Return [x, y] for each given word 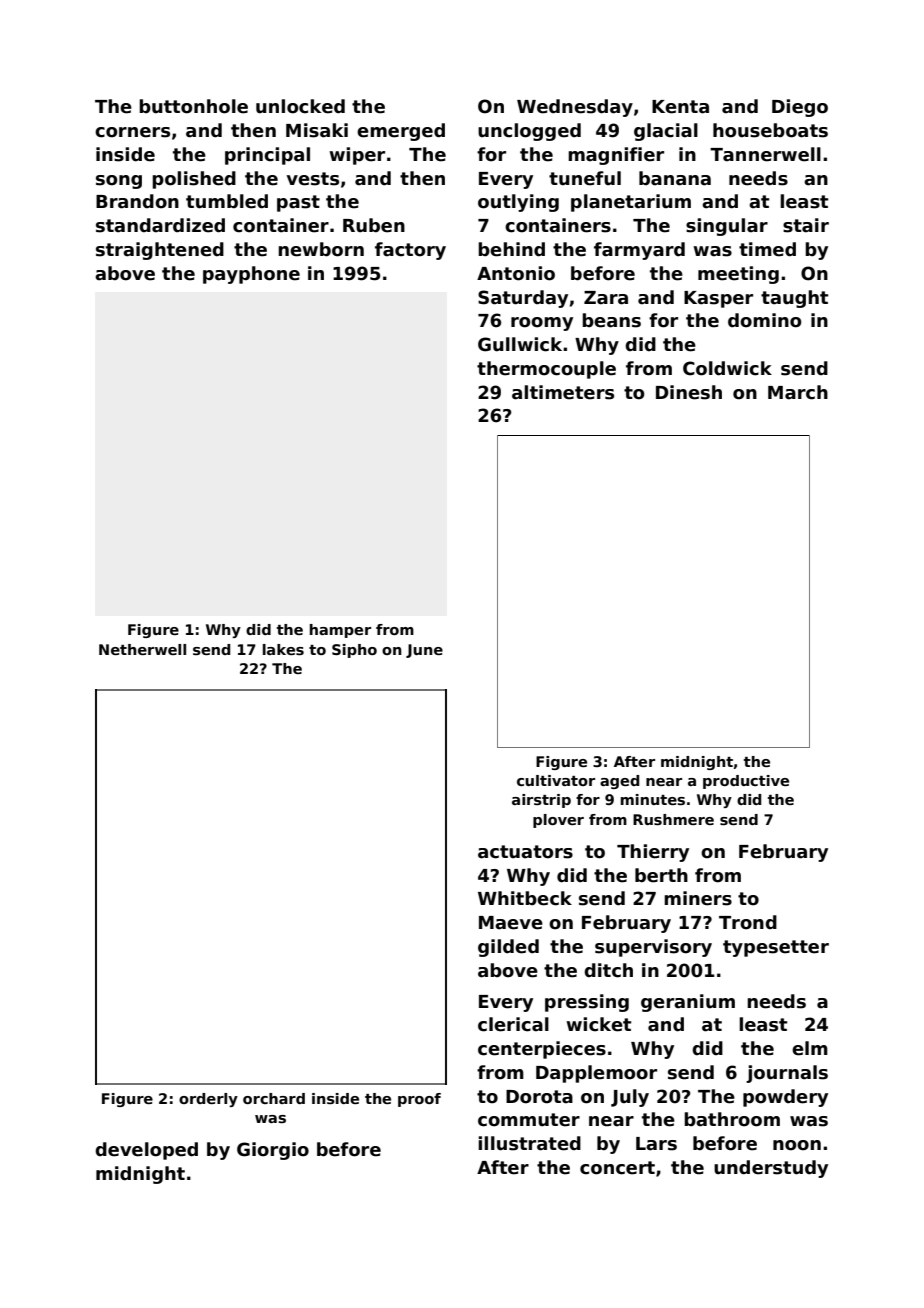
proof [419, 1100]
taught [794, 299]
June [424, 651]
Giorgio [273, 1151]
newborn [321, 249]
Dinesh [689, 392]
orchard [274, 1098]
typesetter [776, 948]
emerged [401, 132]
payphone [251, 275]
